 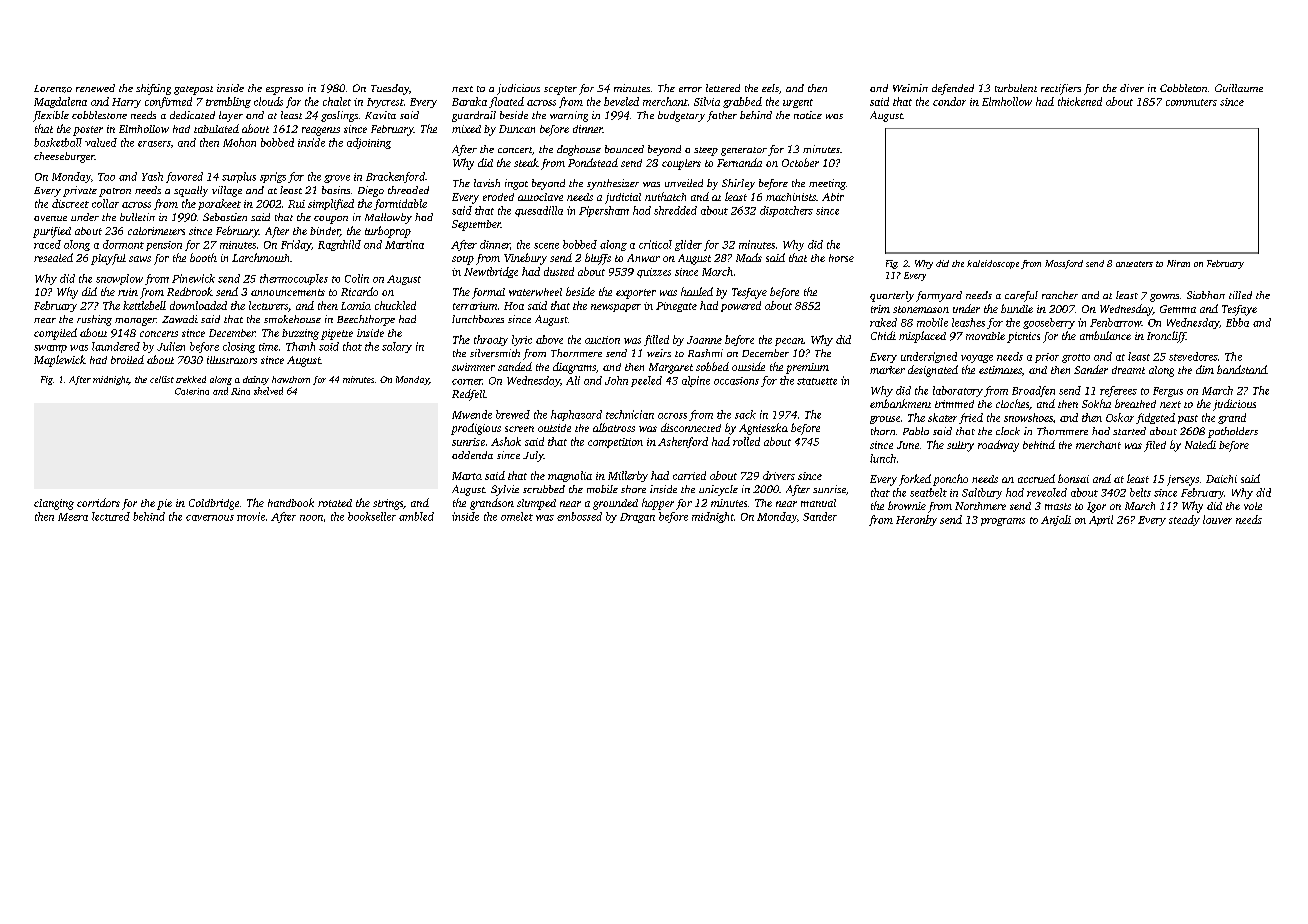 What do you see at coordinates (1060, 295) in the page?
I see `rancher` at bounding box center [1060, 295].
